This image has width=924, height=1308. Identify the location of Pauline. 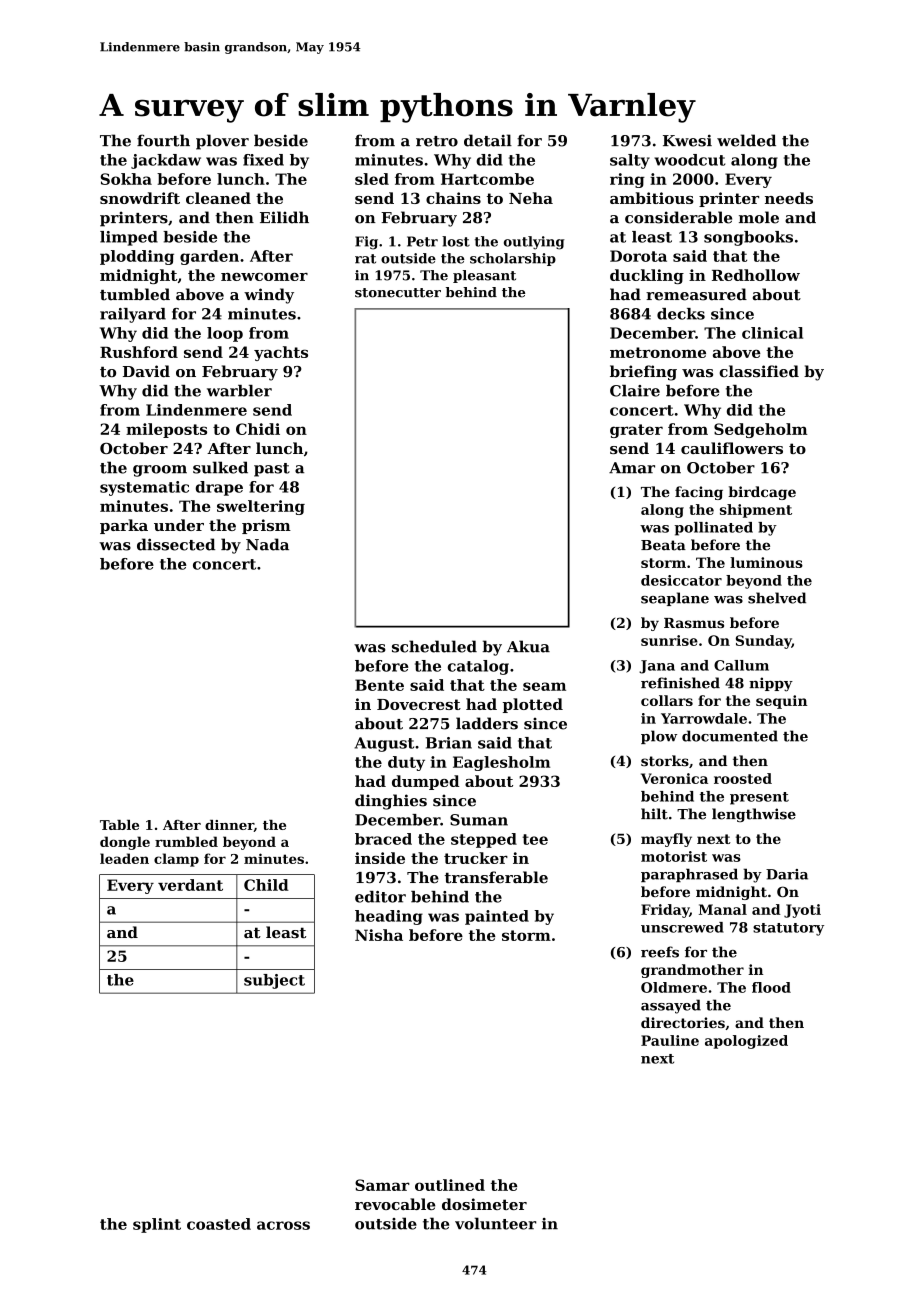
(670, 1040).
